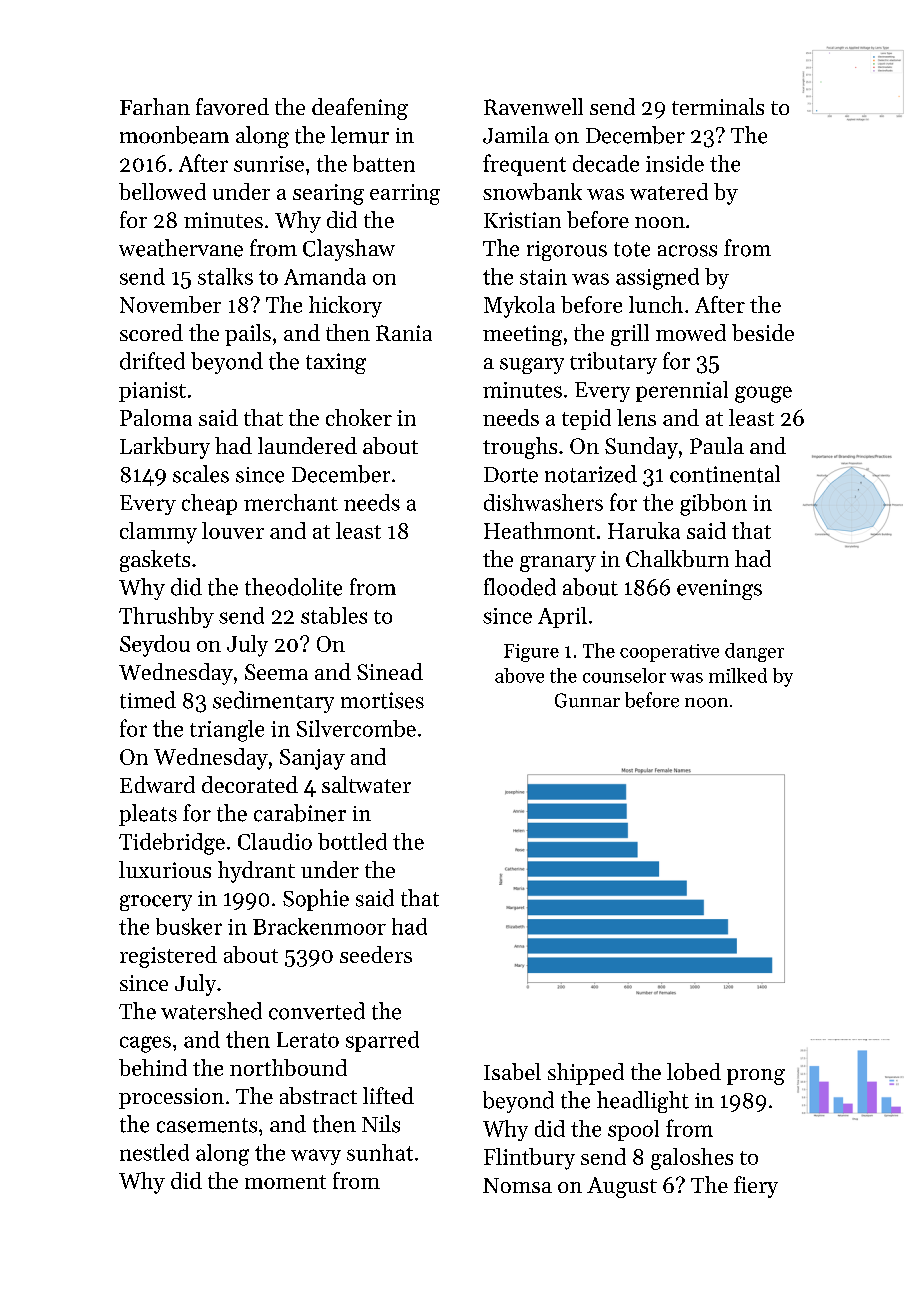 The image size is (924, 1314). I want to click on Ravenwell, so click(533, 106).
